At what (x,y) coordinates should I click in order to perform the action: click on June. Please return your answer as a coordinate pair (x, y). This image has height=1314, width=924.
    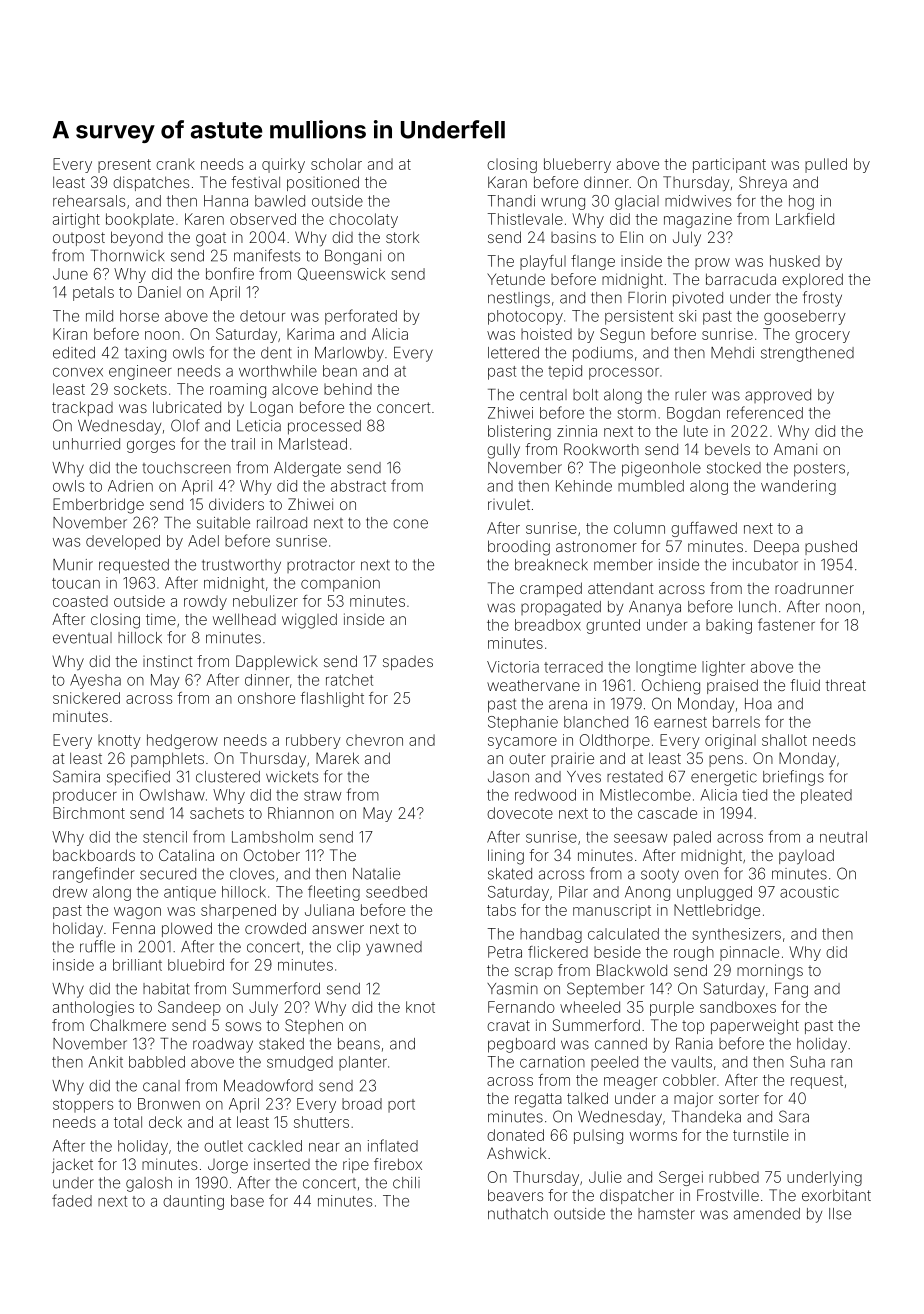
    Looking at the image, I should click on (70, 274).
